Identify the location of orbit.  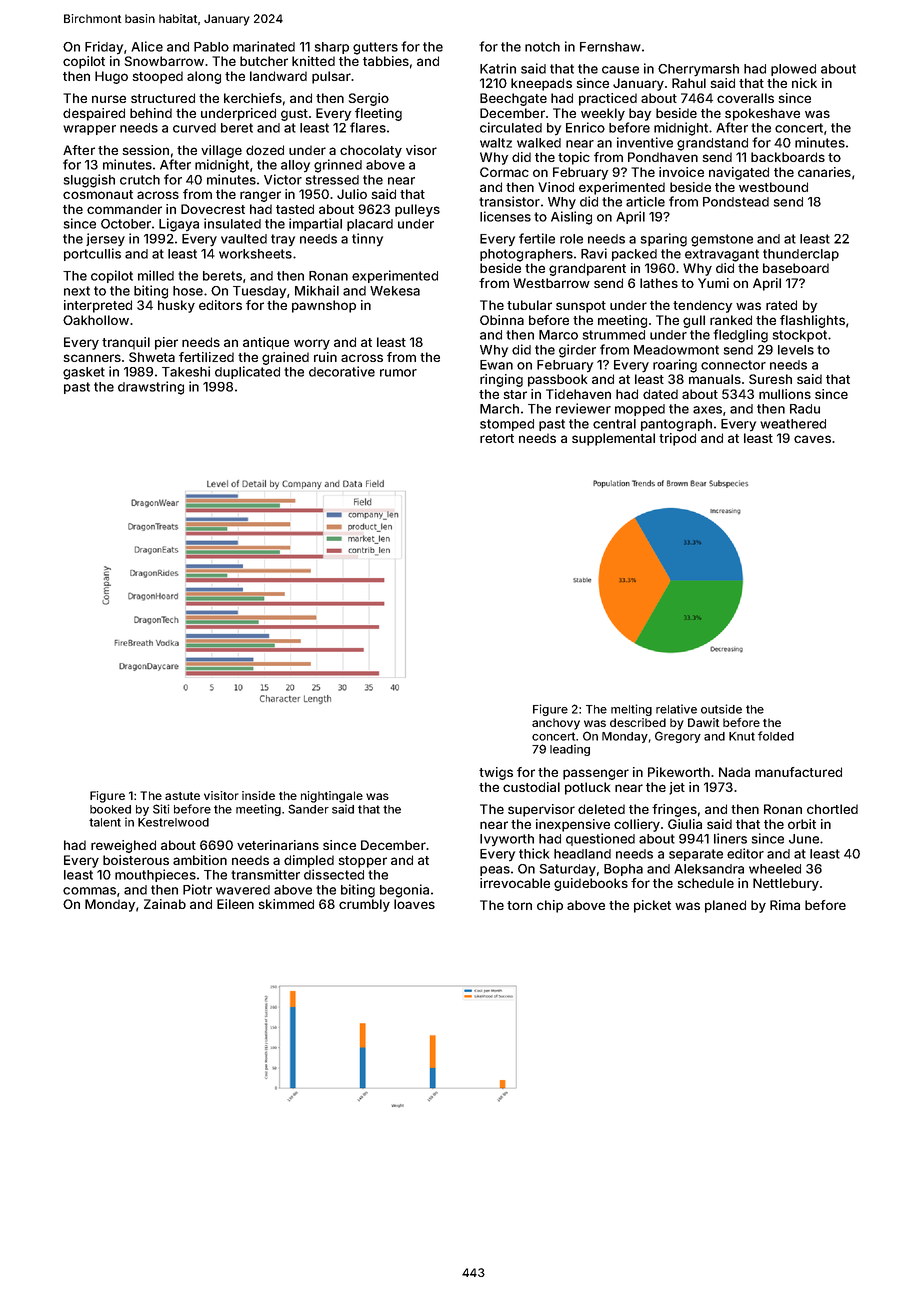
(802, 824).
